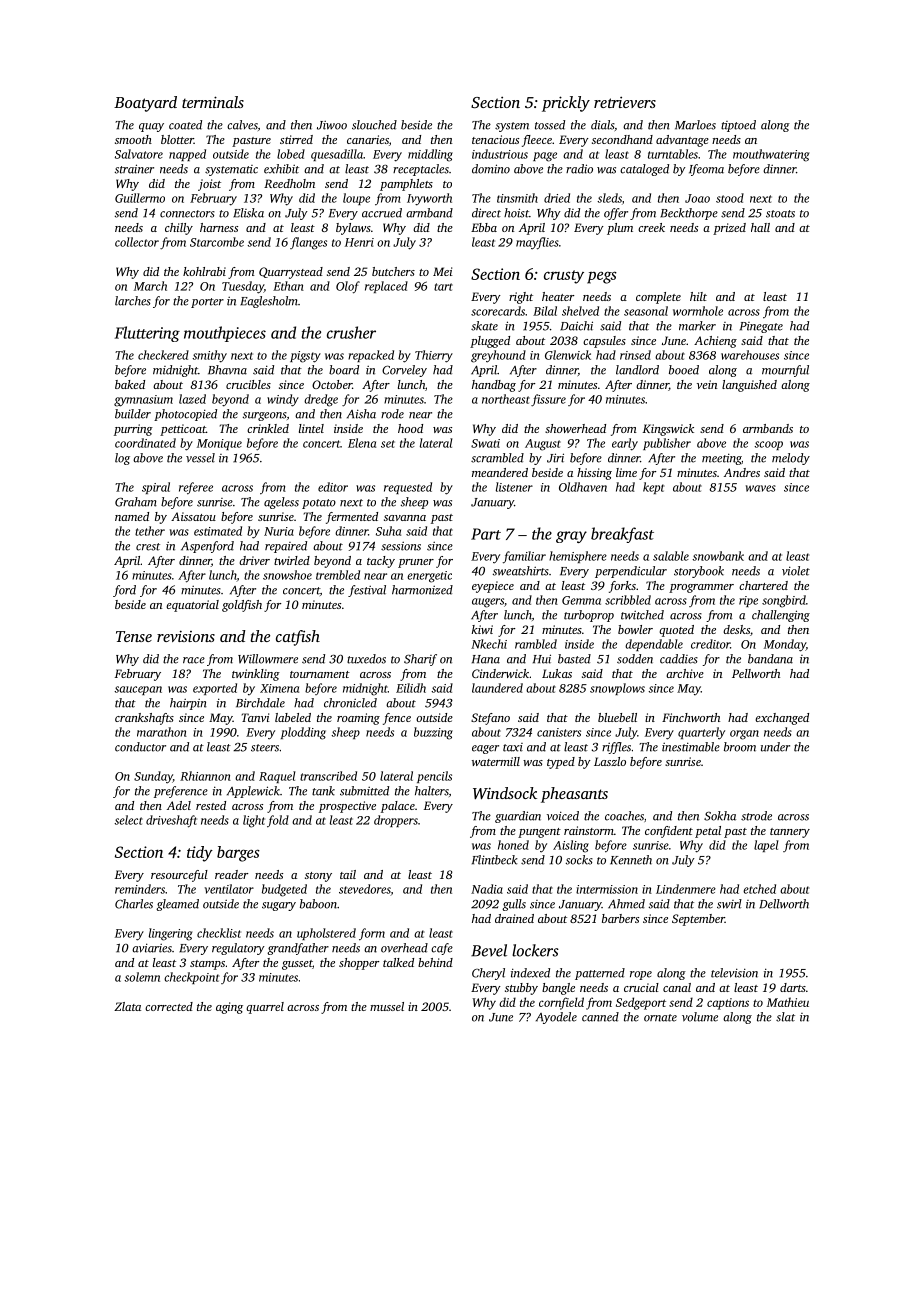 The width and height of the screenshot is (924, 1308). I want to click on sodden, so click(635, 659).
